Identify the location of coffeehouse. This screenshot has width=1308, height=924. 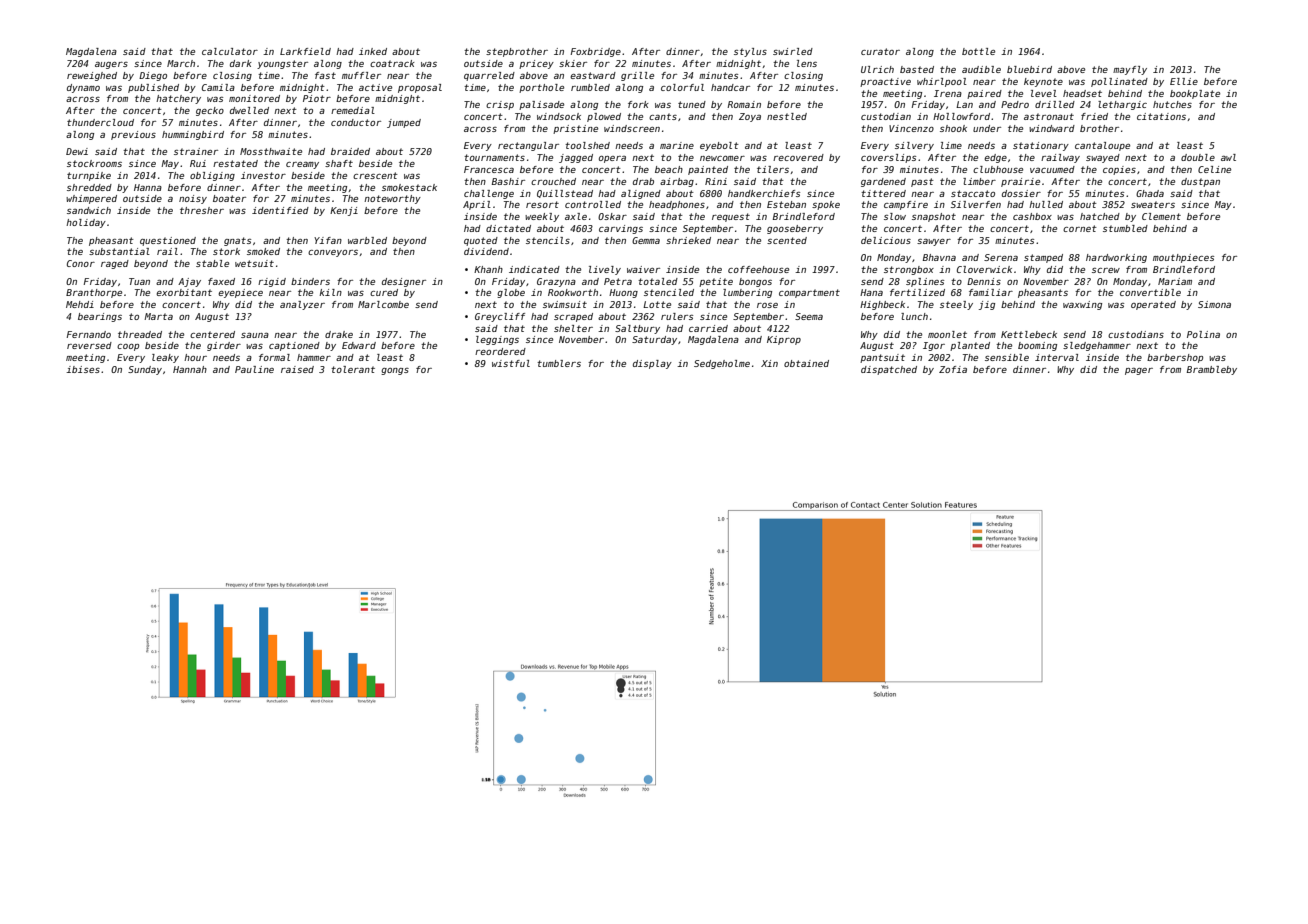
(758, 269).
